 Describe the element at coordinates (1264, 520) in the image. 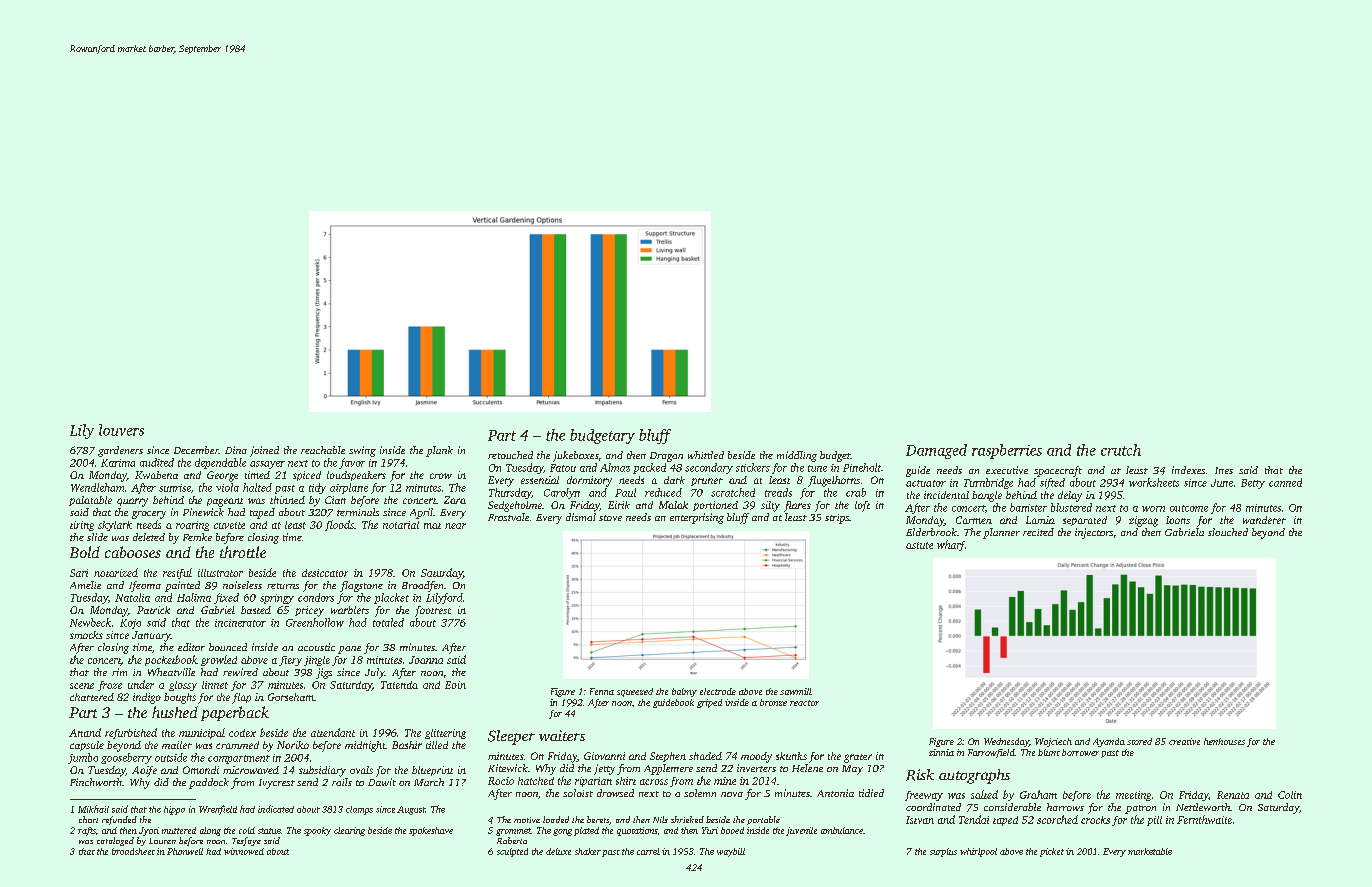

I see `wanderer` at that location.
